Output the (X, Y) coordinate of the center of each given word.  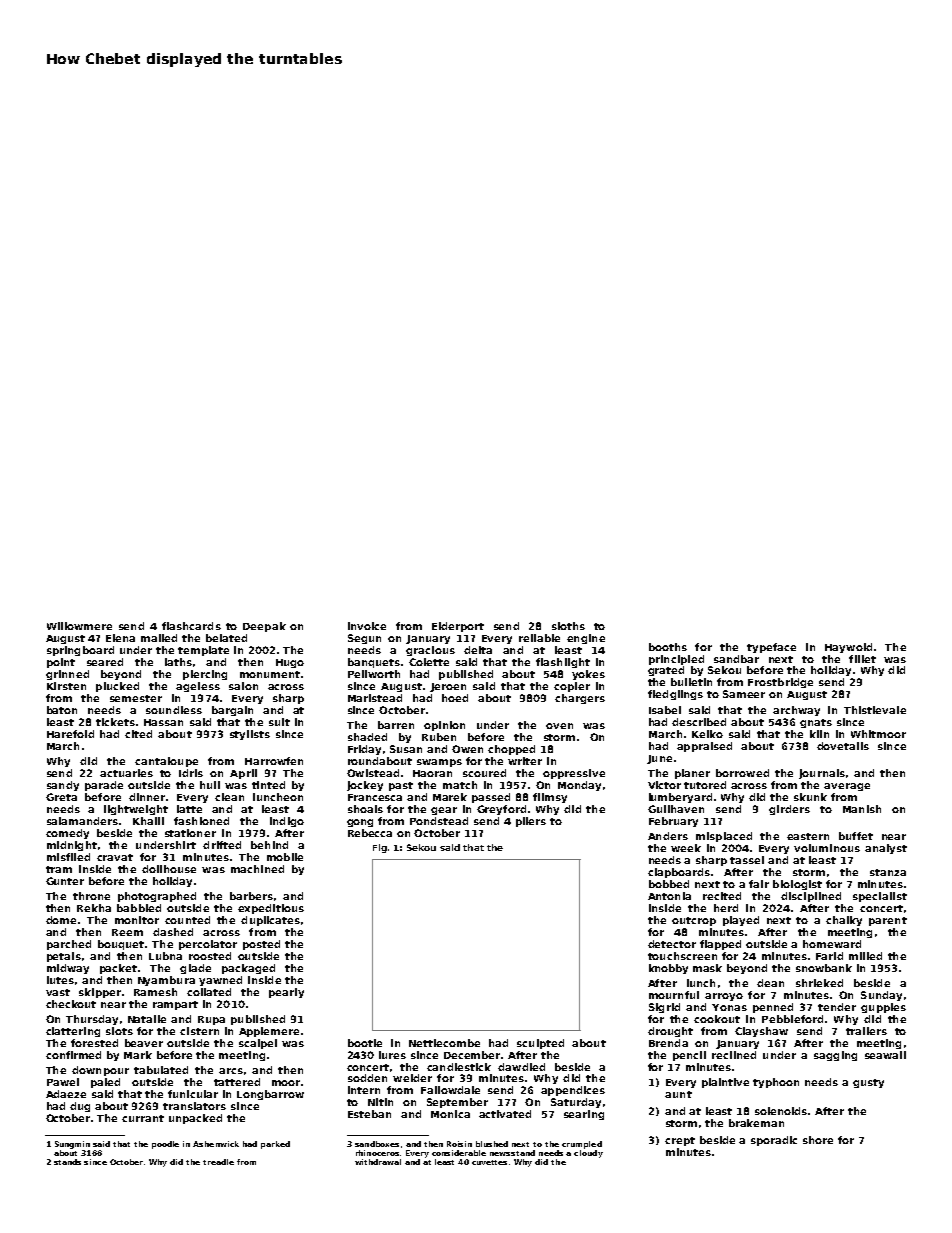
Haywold (848, 648)
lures (392, 1055)
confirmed (73, 1055)
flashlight (563, 663)
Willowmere (79, 626)
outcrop (694, 921)
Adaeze (66, 1094)
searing (584, 1115)
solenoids (782, 1111)
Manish (862, 809)
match (460, 785)
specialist (880, 897)
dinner (147, 797)
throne (91, 896)
